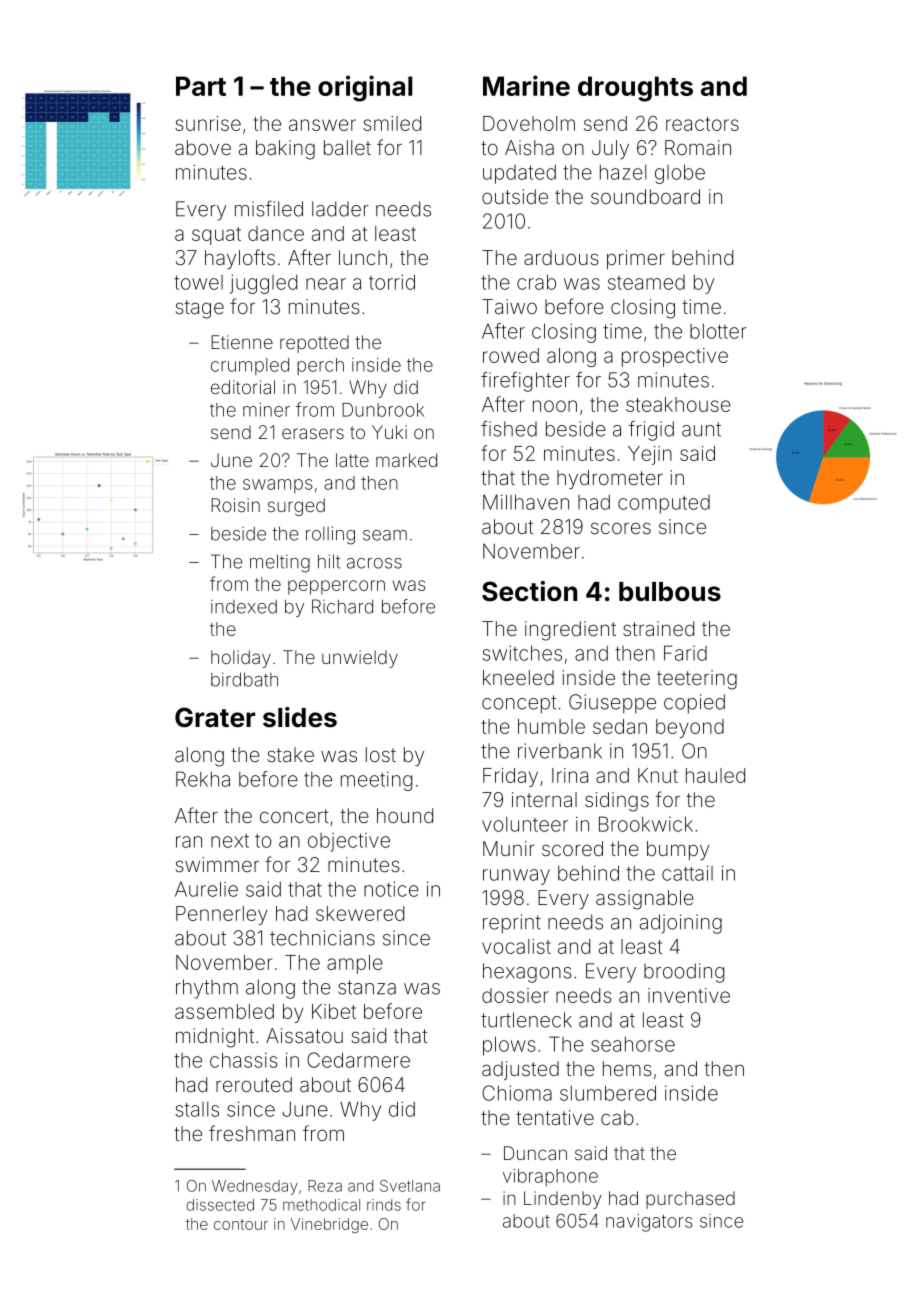 This screenshot has width=924, height=1311. What do you see at coordinates (702, 124) in the screenshot?
I see `reactors` at bounding box center [702, 124].
